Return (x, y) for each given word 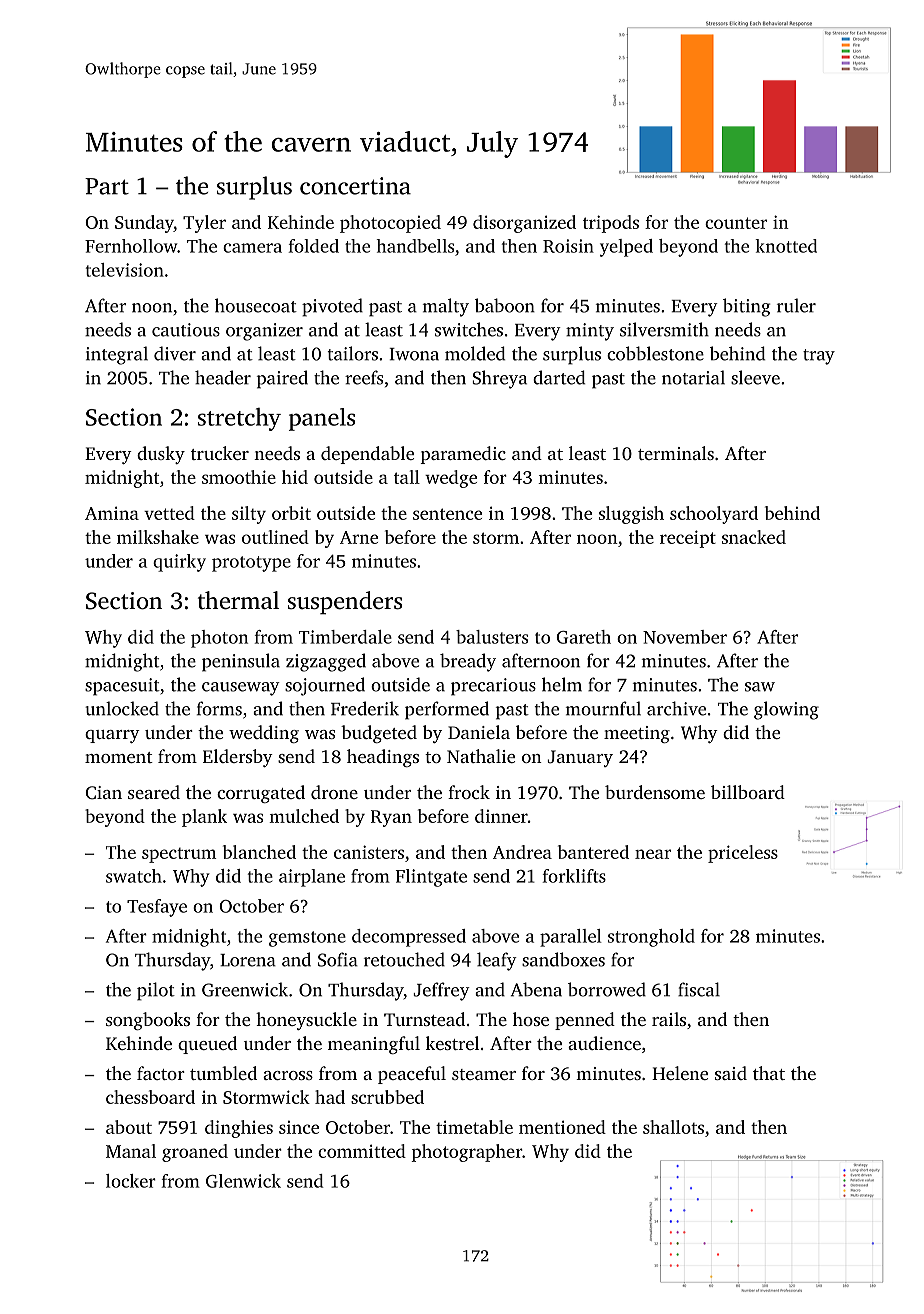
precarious (493, 687)
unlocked (122, 708)
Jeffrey (441, 991)
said (731, 1073)
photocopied (390, 224)
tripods (611, 224)
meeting (637, 734)
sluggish (631, 515)
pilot (156, 991)
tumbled (223, 1073)
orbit (291, 513)
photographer (466, 1153)
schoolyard (714, 515)
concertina (355, 186)
